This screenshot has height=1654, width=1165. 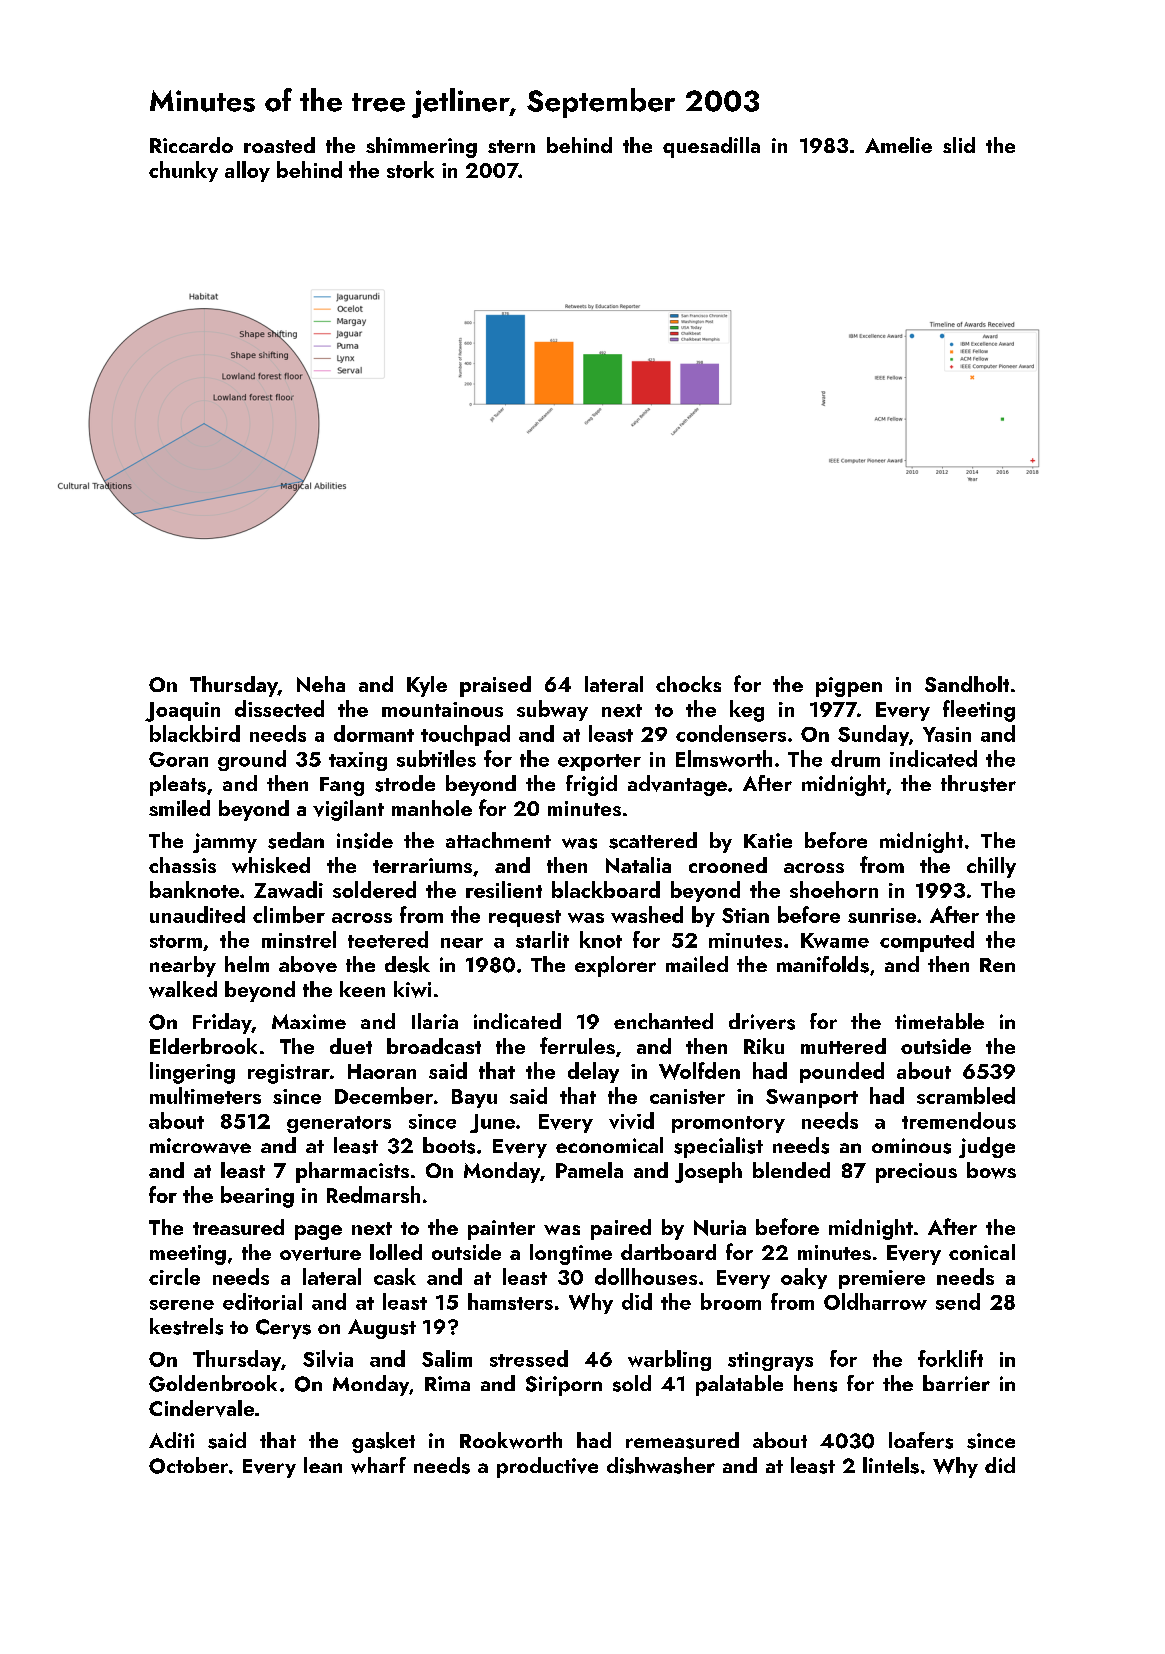 I want to click on stern, so click(x=511, y=146).
